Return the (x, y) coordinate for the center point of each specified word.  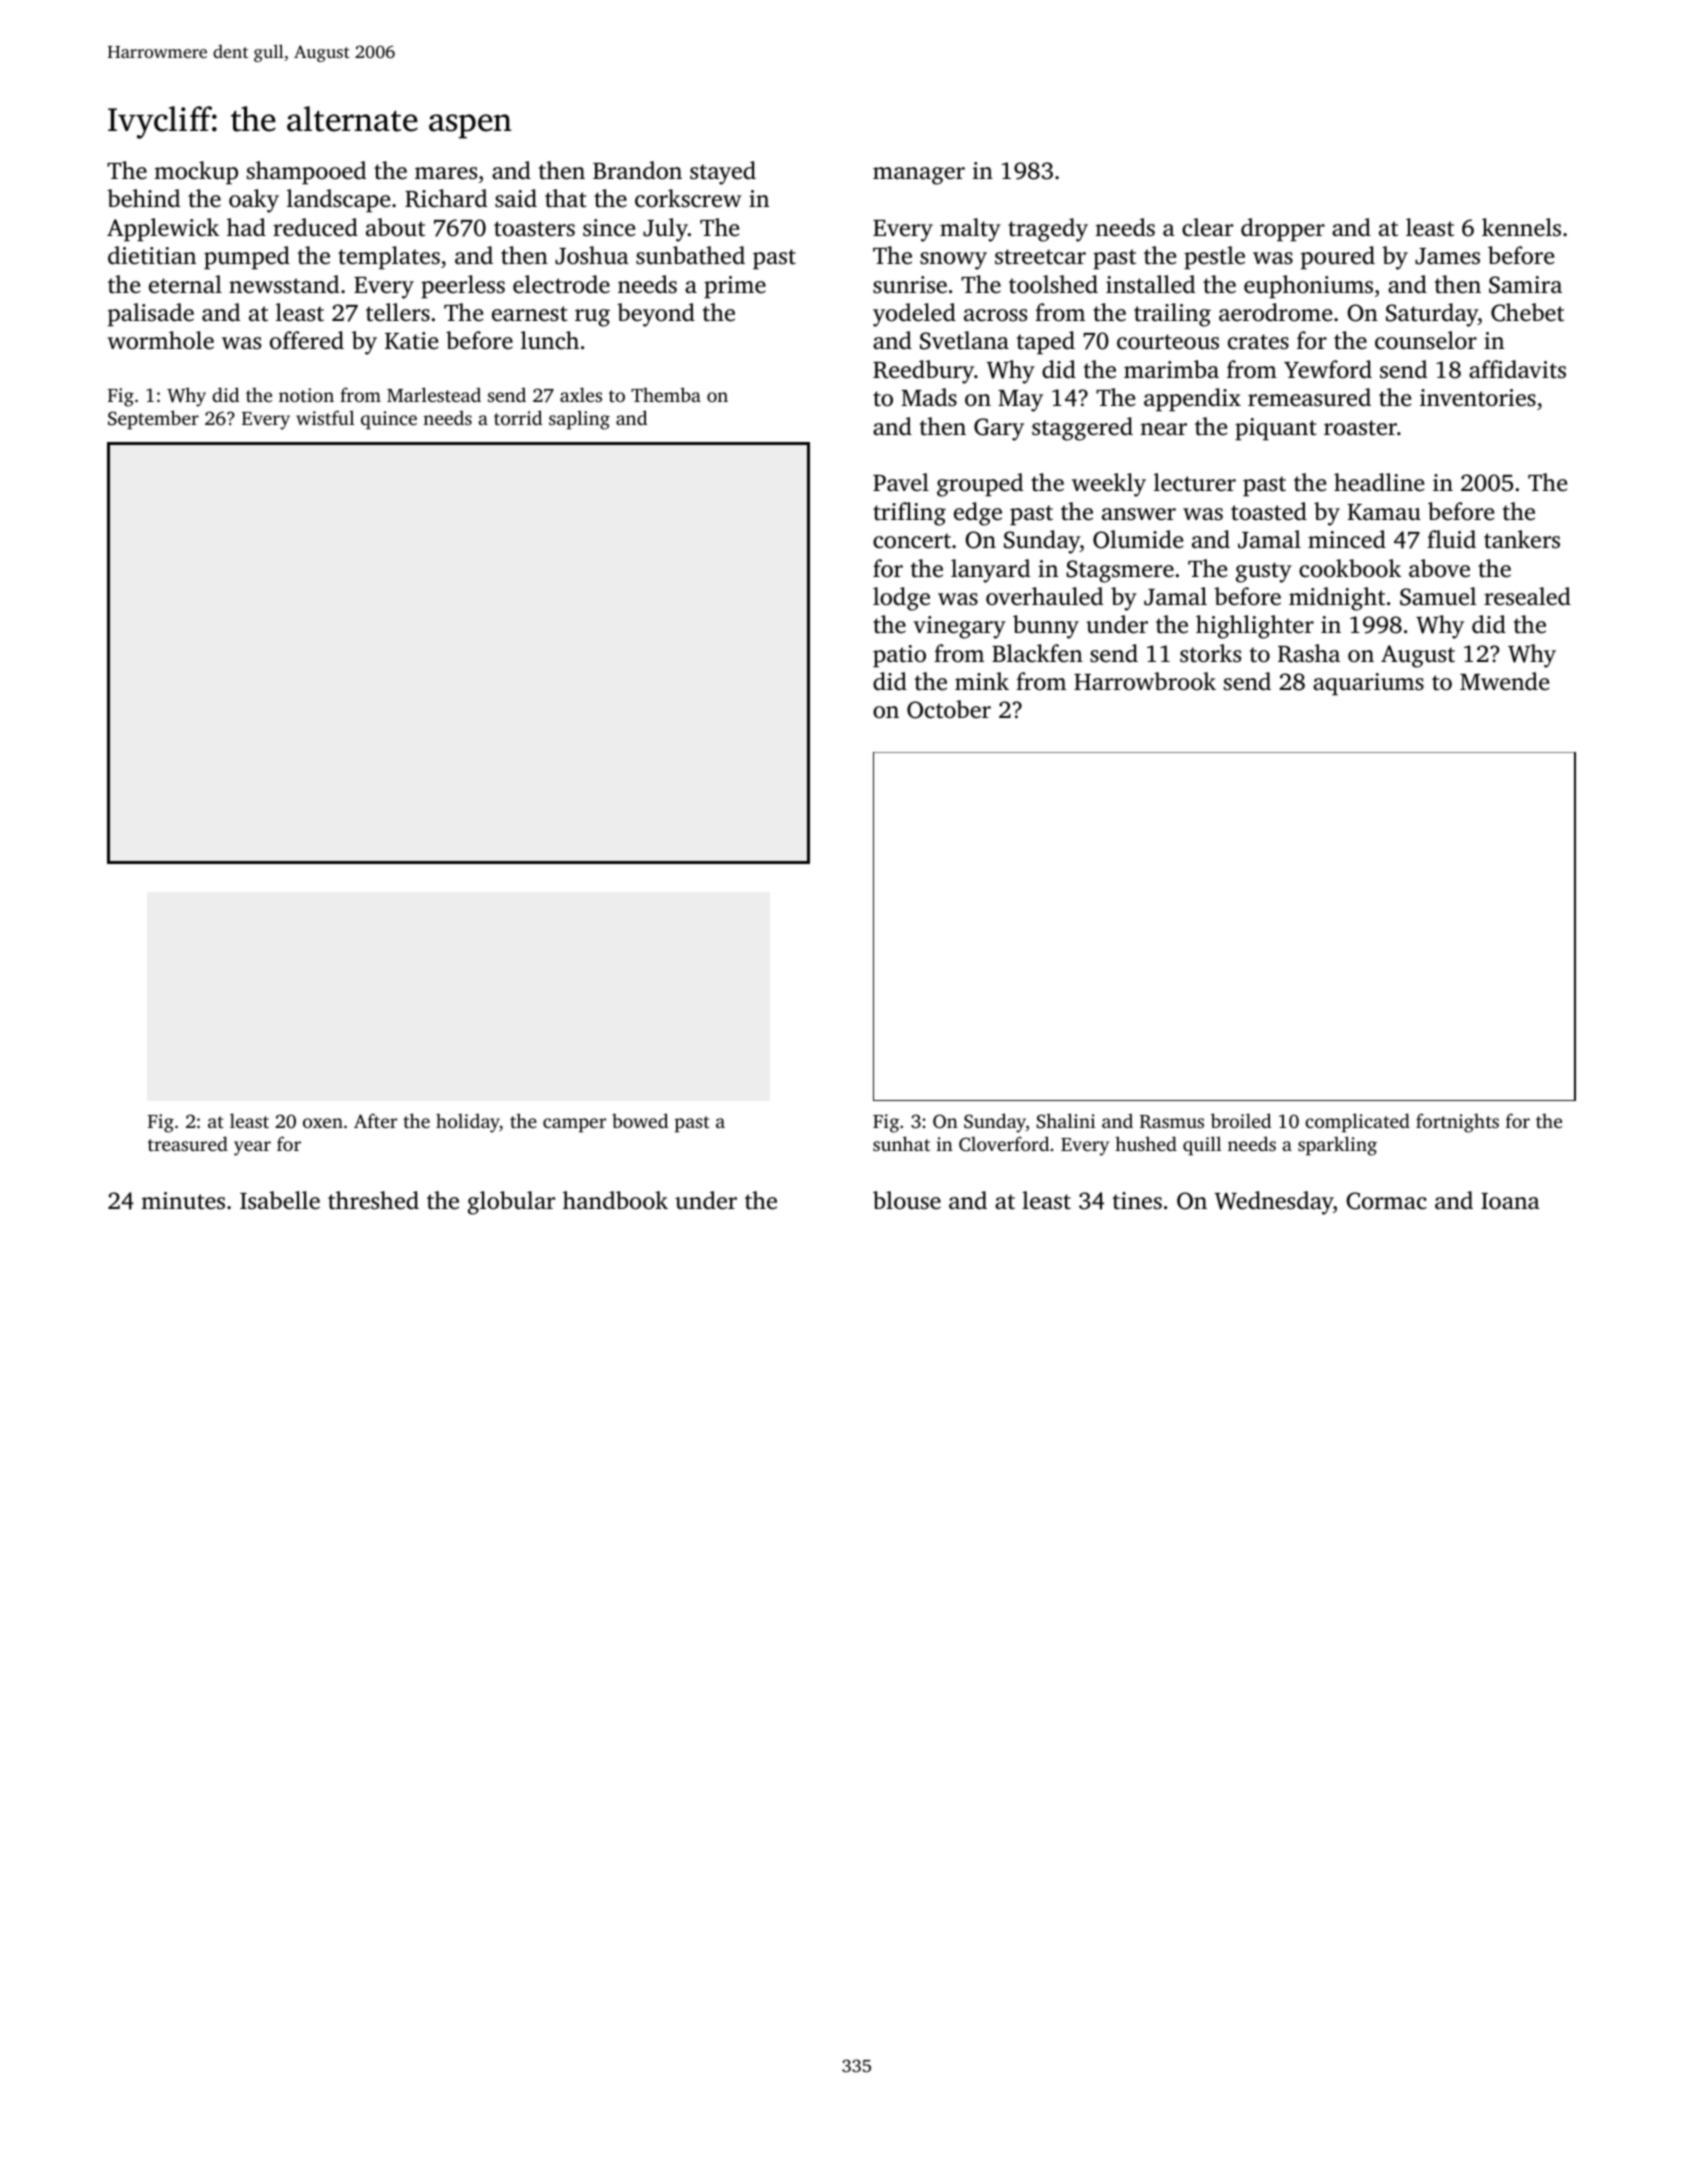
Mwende (1504, 681)
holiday (468, 1123)
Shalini (1066, 1121)
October (949, 709)
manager (919, 176)
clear (1207, 227)
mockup (196, 173)
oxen (323, 1123)
